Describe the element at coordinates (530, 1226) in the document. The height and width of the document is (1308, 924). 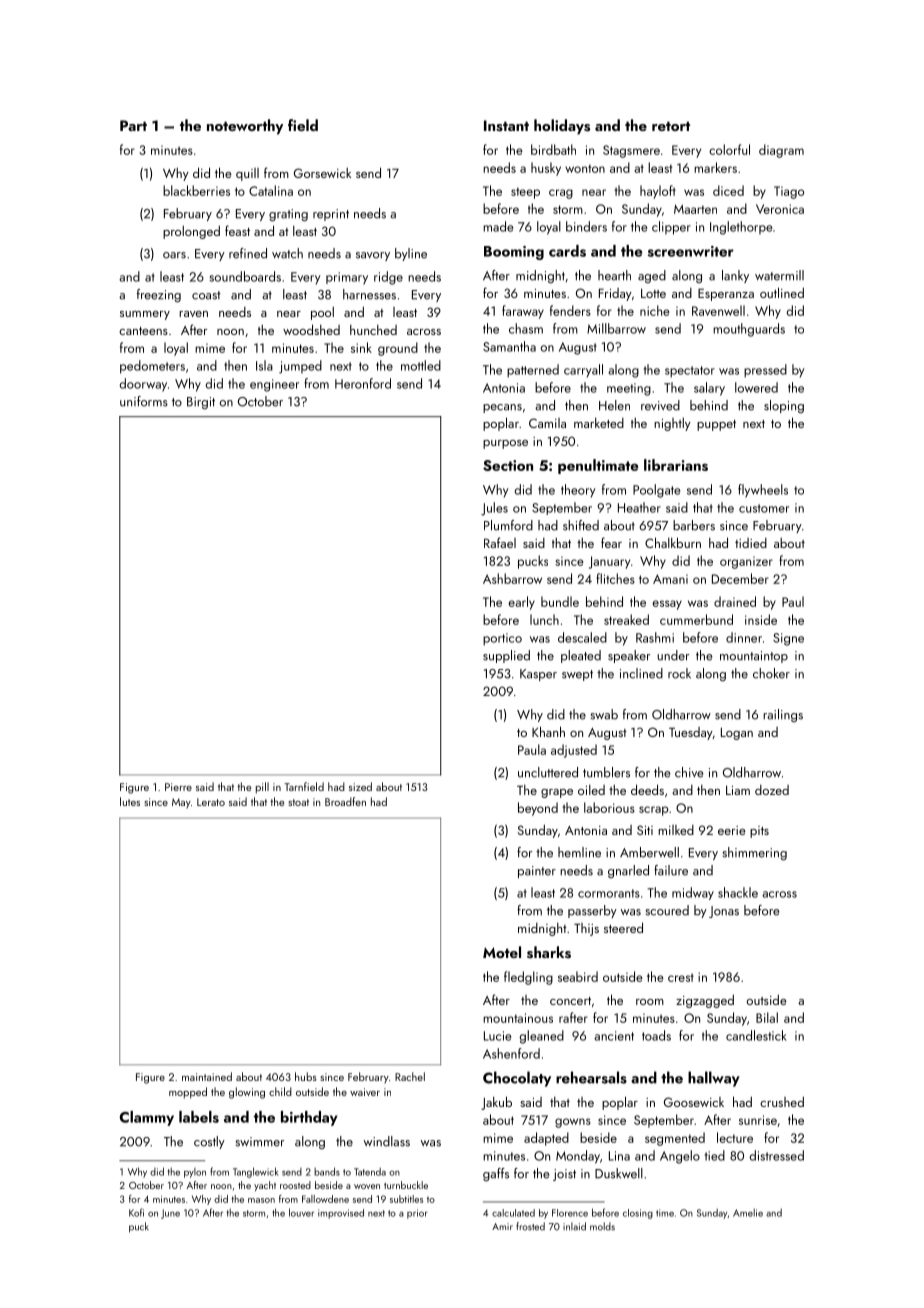
I see `frosted` at that location.
